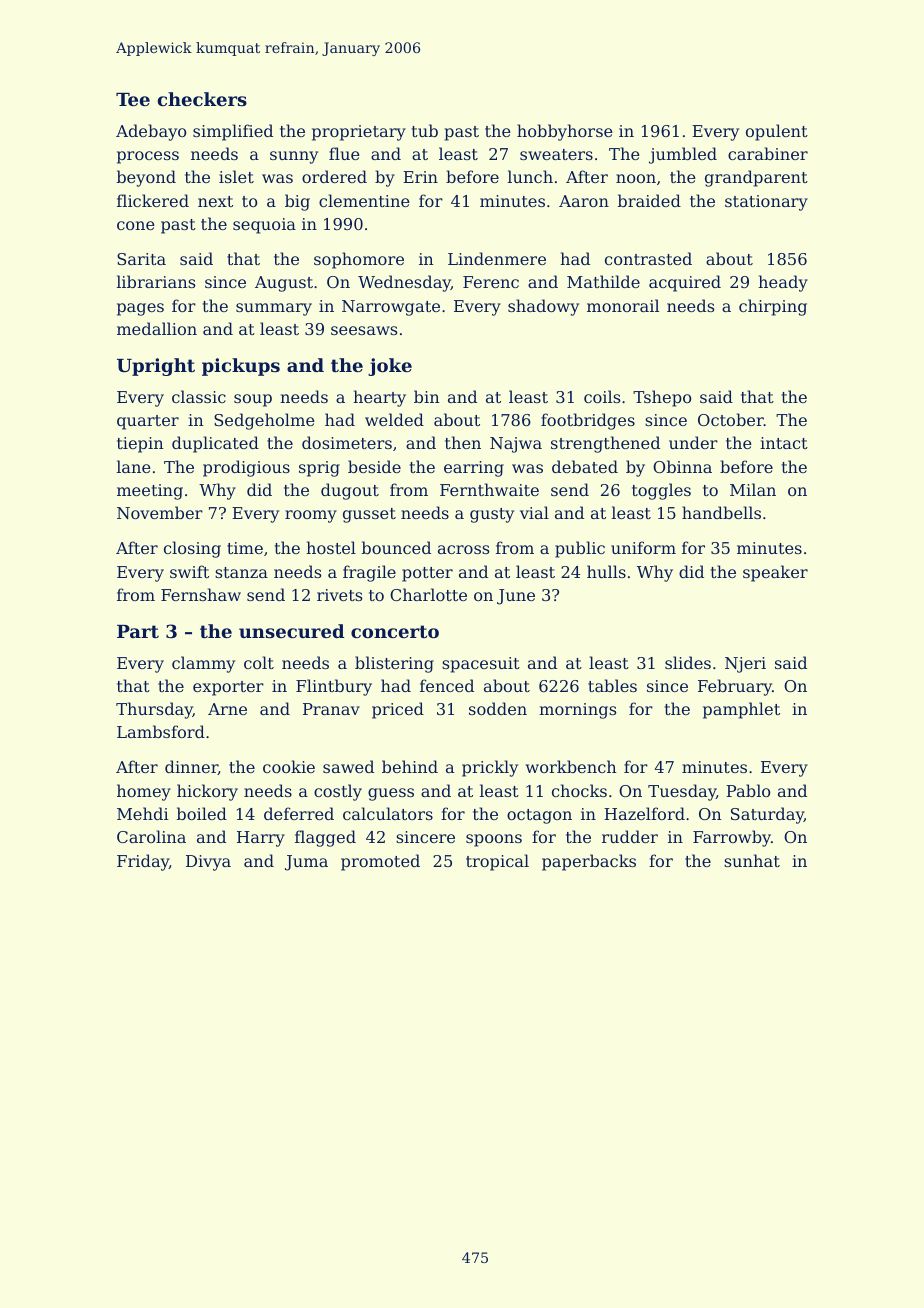 The width and height of the screenshot is (924, 1308). Describe the element at coordinates (585, 466) in the screenshot. I see `debated` at that location.
